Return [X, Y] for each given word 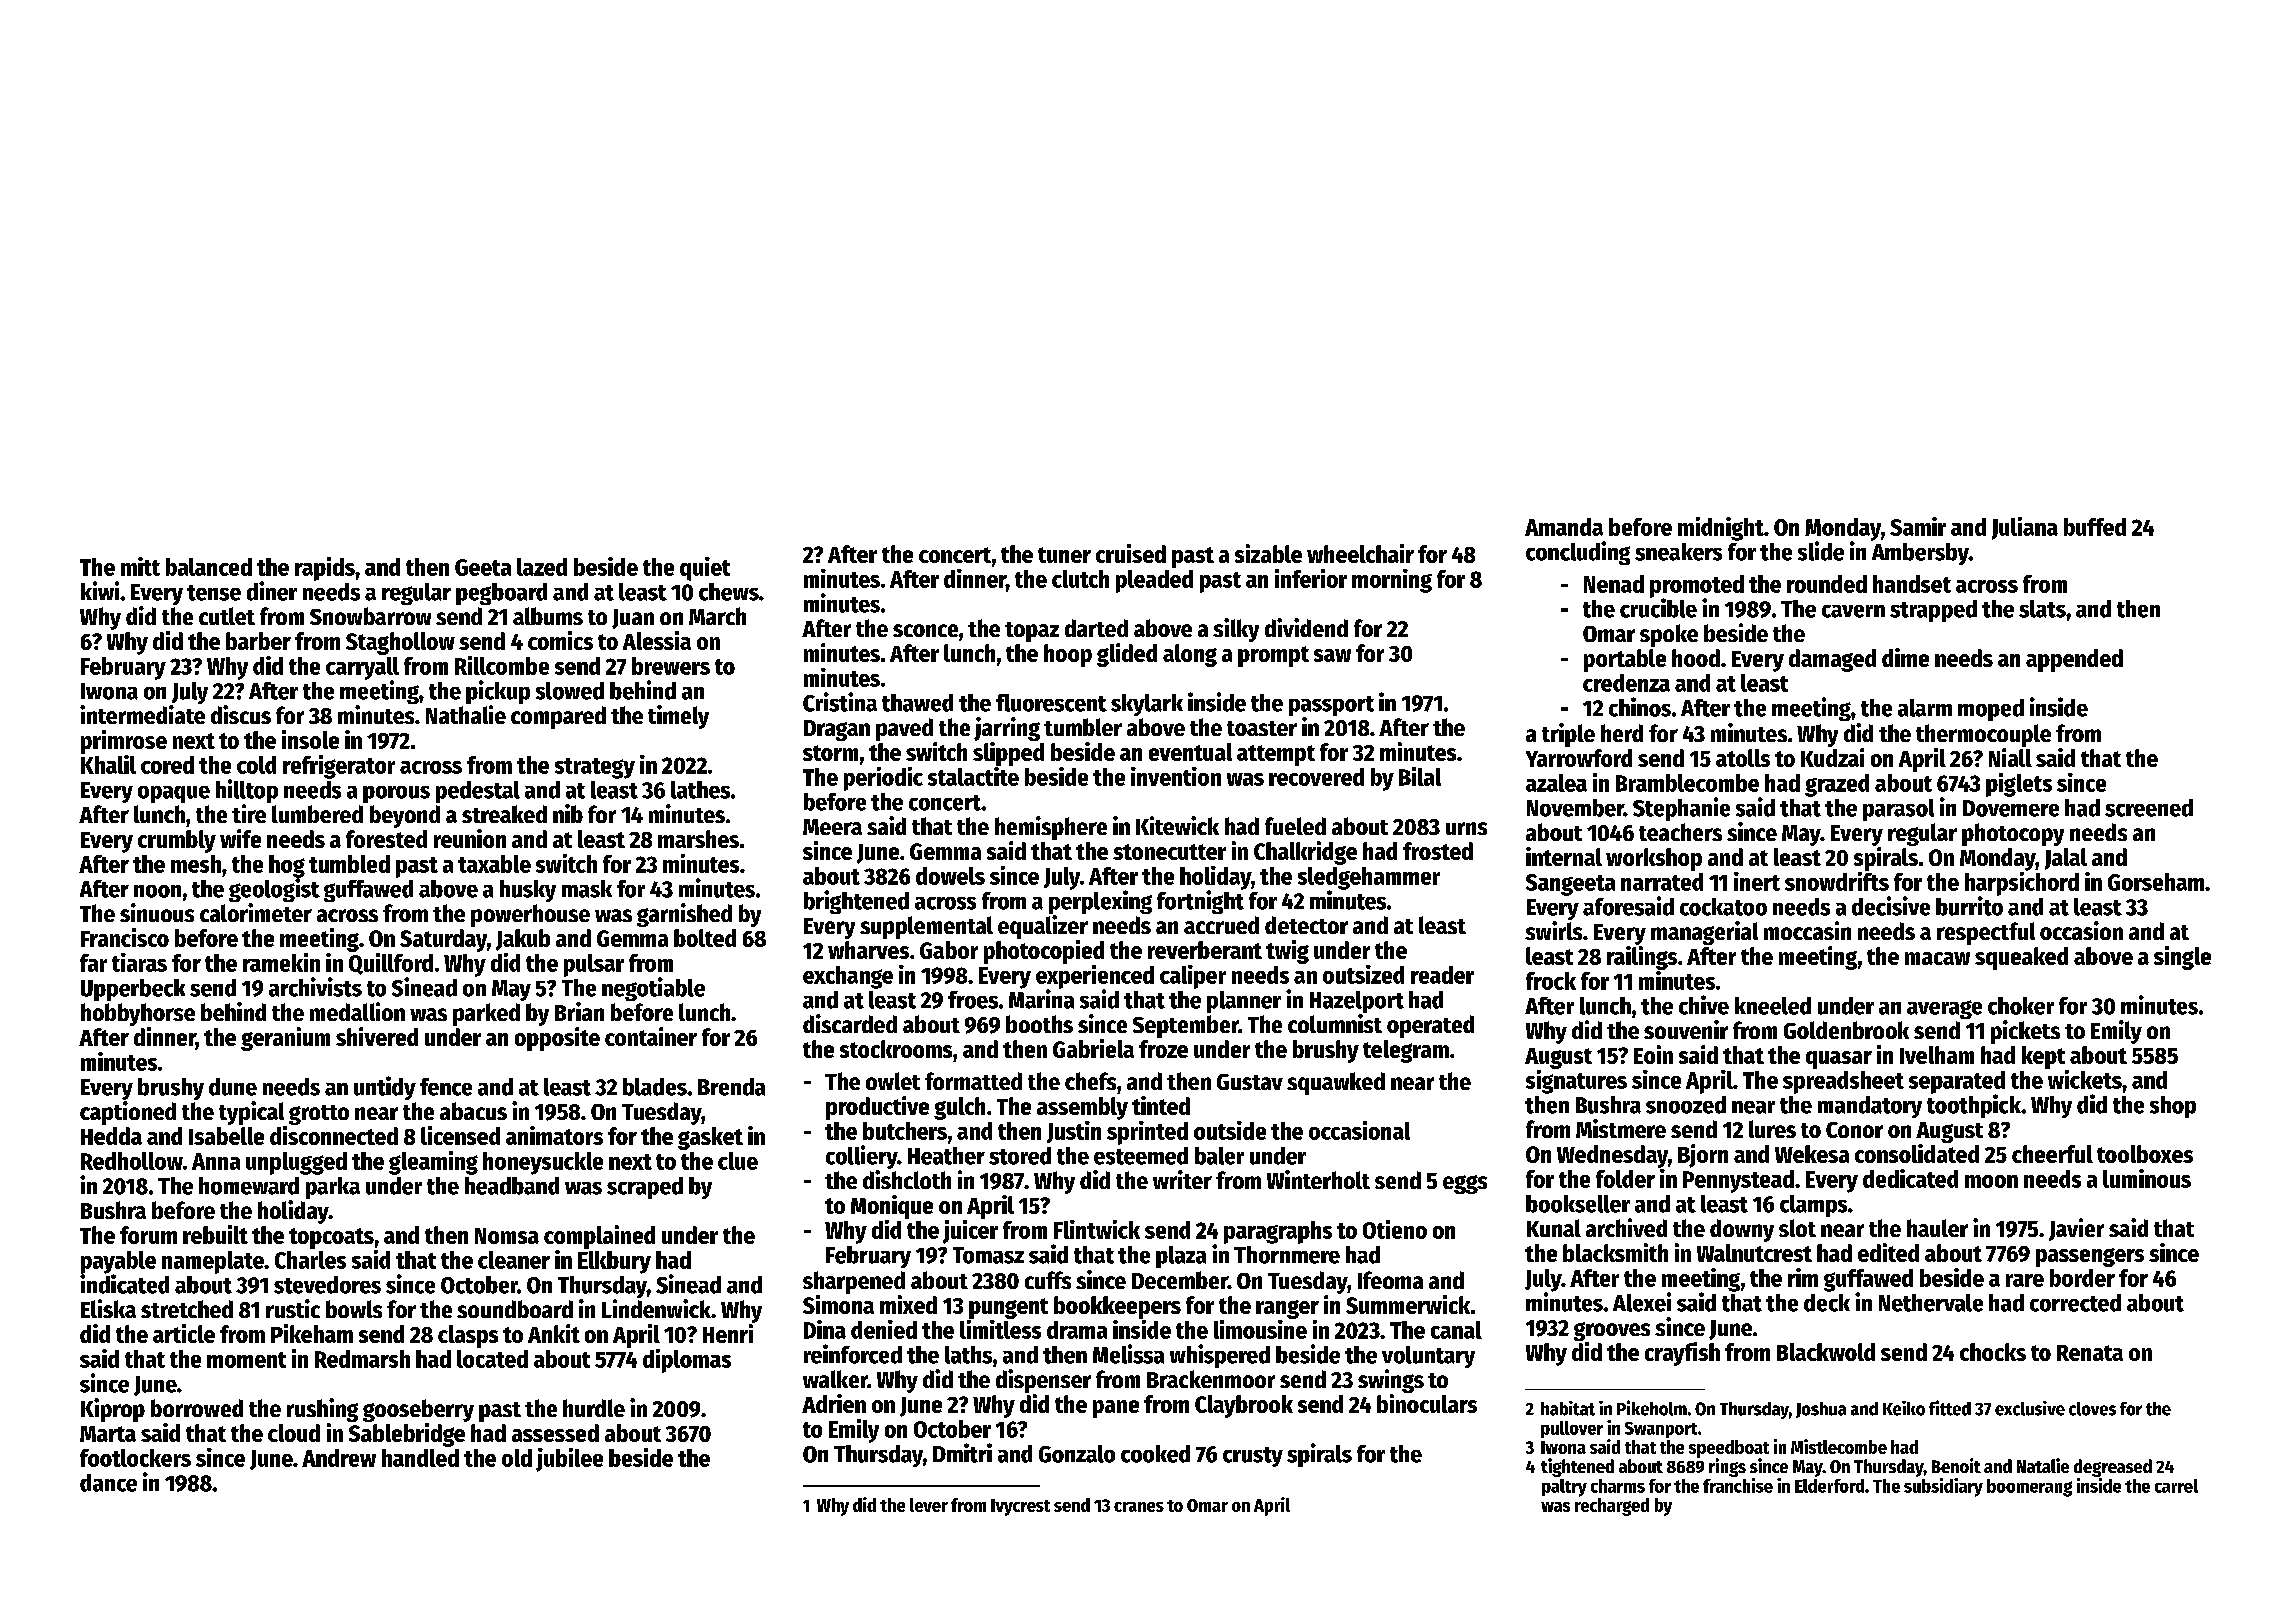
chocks [1993, 1352]
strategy [595, 768]
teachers [1680, 832]
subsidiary [1943, 1487]
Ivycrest [1020, 1507]
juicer [970, 1232]
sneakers [1678, 552]
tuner [1064, 555]
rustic [293, 1308]
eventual [1190, 752]
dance [108, 1483]
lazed [542, 567]
